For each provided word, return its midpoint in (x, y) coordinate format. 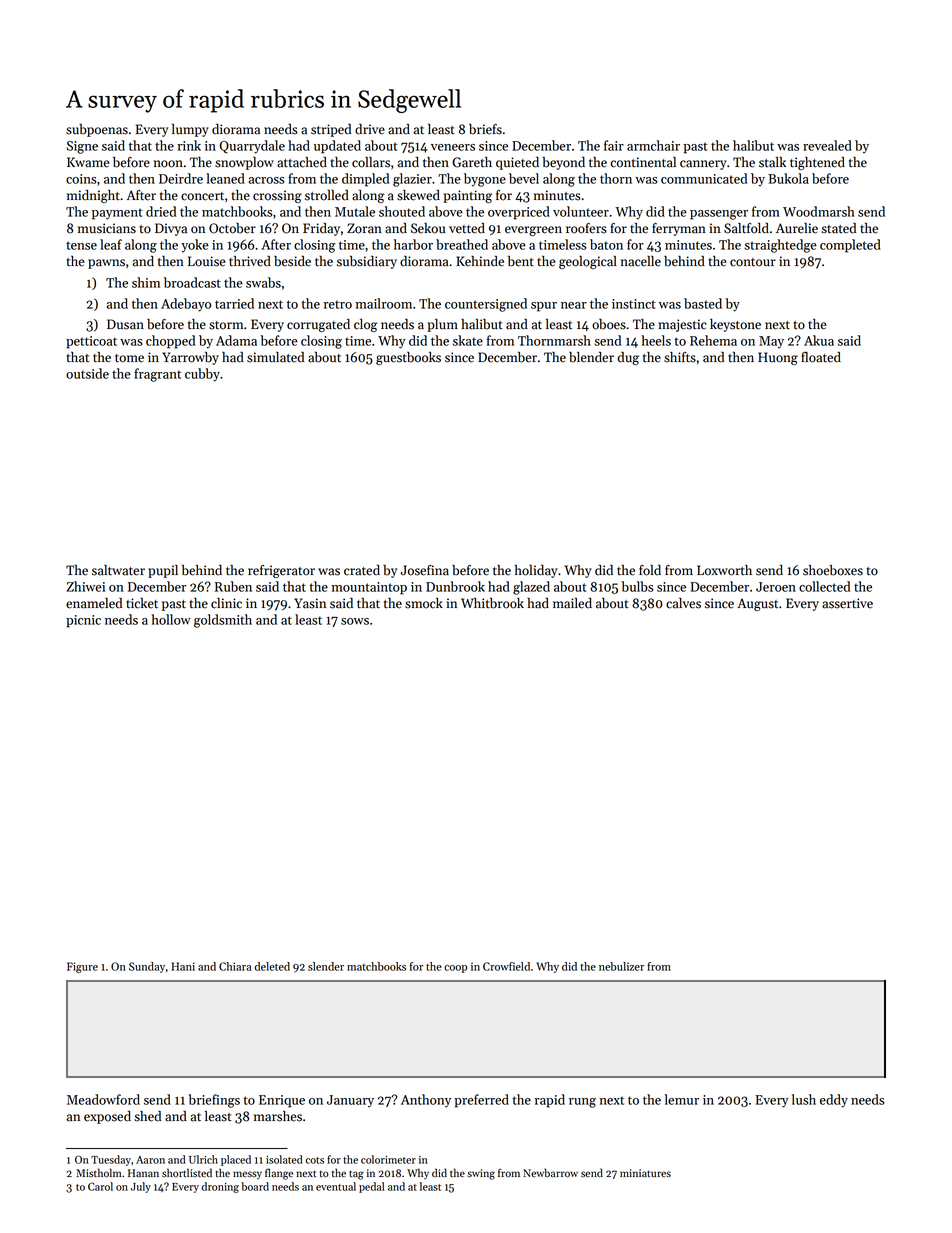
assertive (847, 603)
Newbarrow (550, 1173)
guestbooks (408, 358)
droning (220, 1187)
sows (355, 621)
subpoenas (97, 130)
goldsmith (223, 621)
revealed (827, 145)
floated (821, 357)
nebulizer (621, 966)
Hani (183, 966)
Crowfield (506, 966)
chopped (170, 342)
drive (370, 129)
